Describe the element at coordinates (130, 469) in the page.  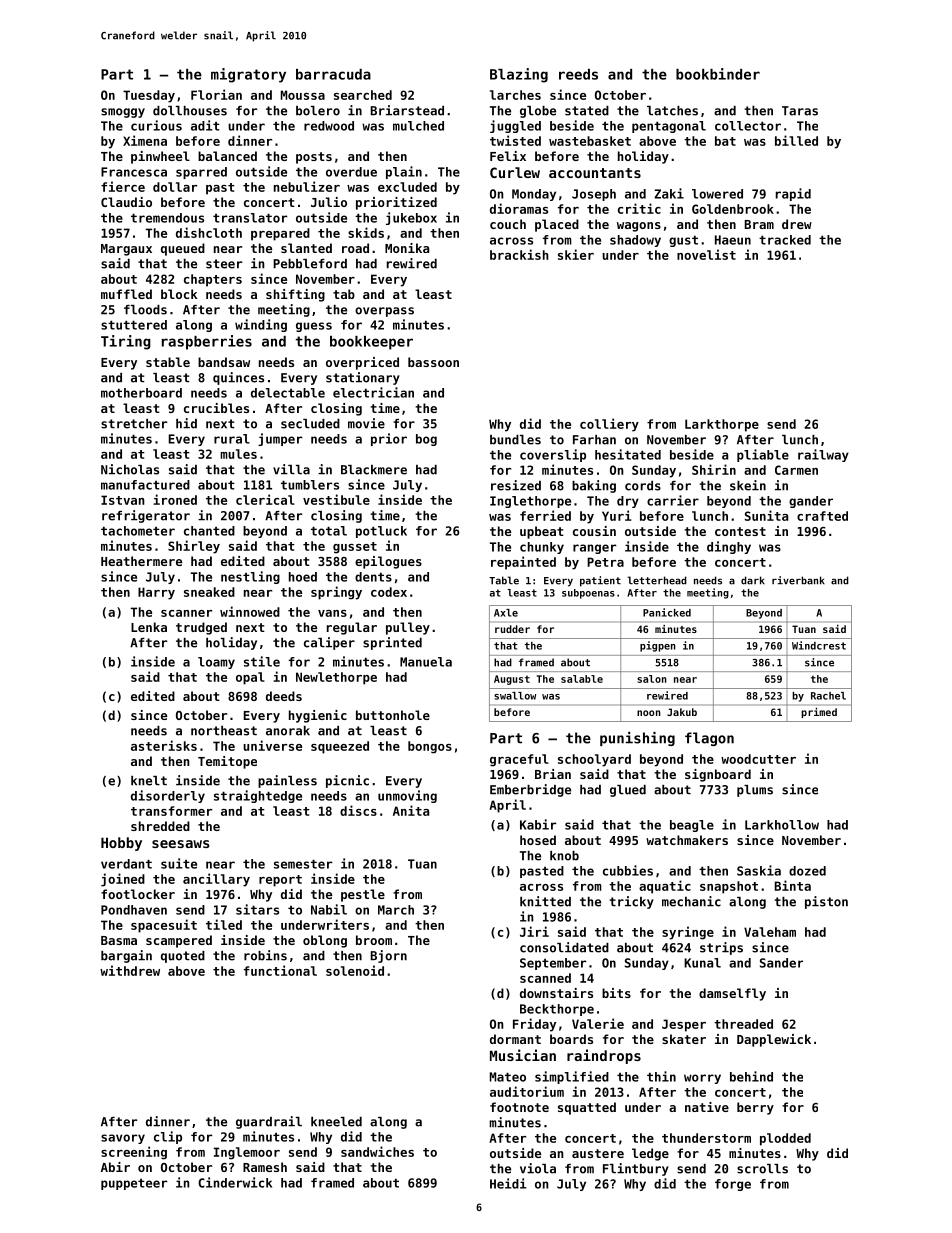
I see `Nicholas` at that location.
